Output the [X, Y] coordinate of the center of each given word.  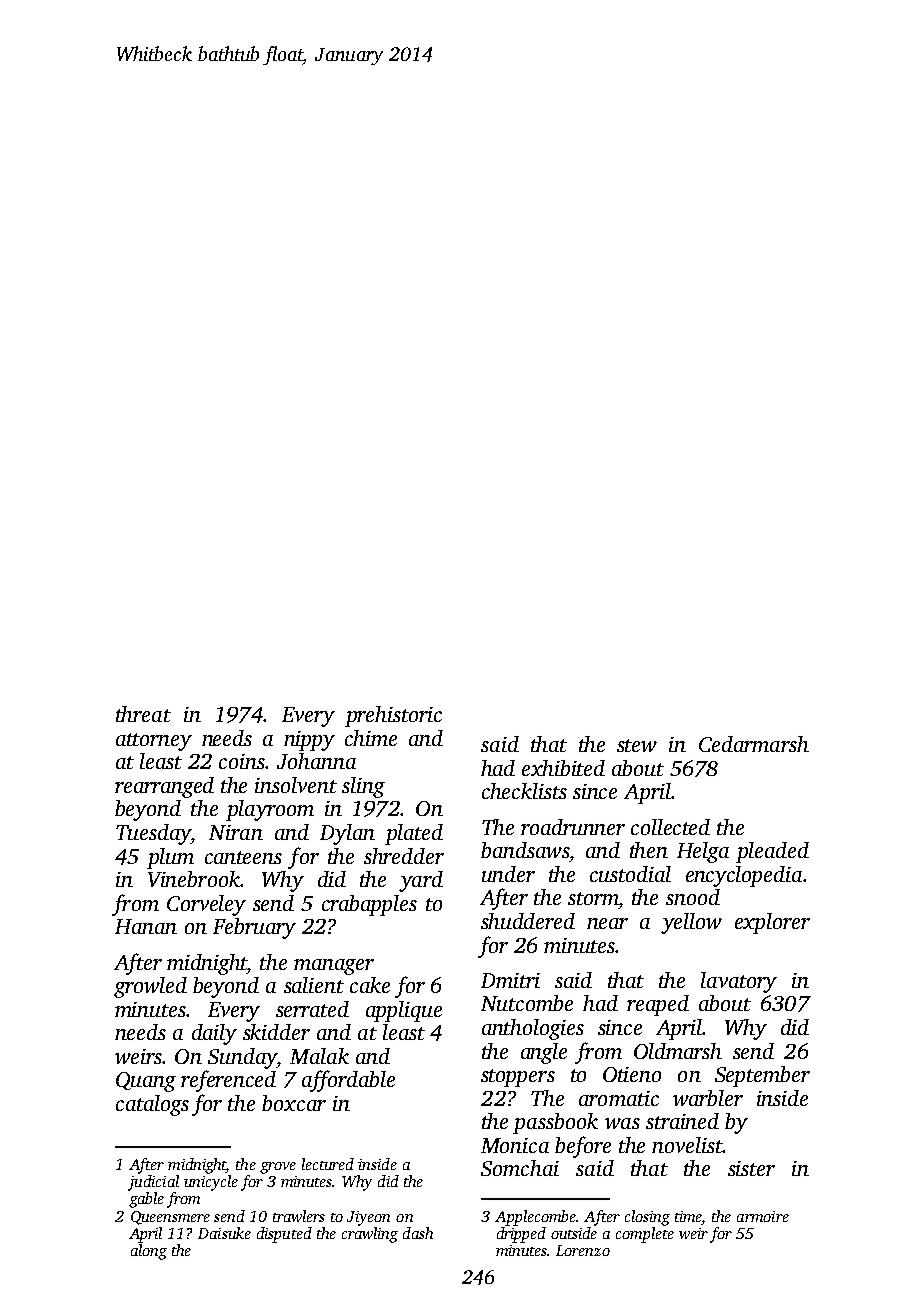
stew [637, 745]
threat [143, 714]
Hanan [146, 926]
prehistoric [393, 716]
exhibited [563, 768]
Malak [319, 1056]
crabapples [369, 905]
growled [150, 987]
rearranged [164, 787]
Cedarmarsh [754, 744]
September [762, 1076]
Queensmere [170, 1218]
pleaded [772, 852]
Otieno [632, 1074]
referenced [228, 1081]
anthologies [533, 1029]
